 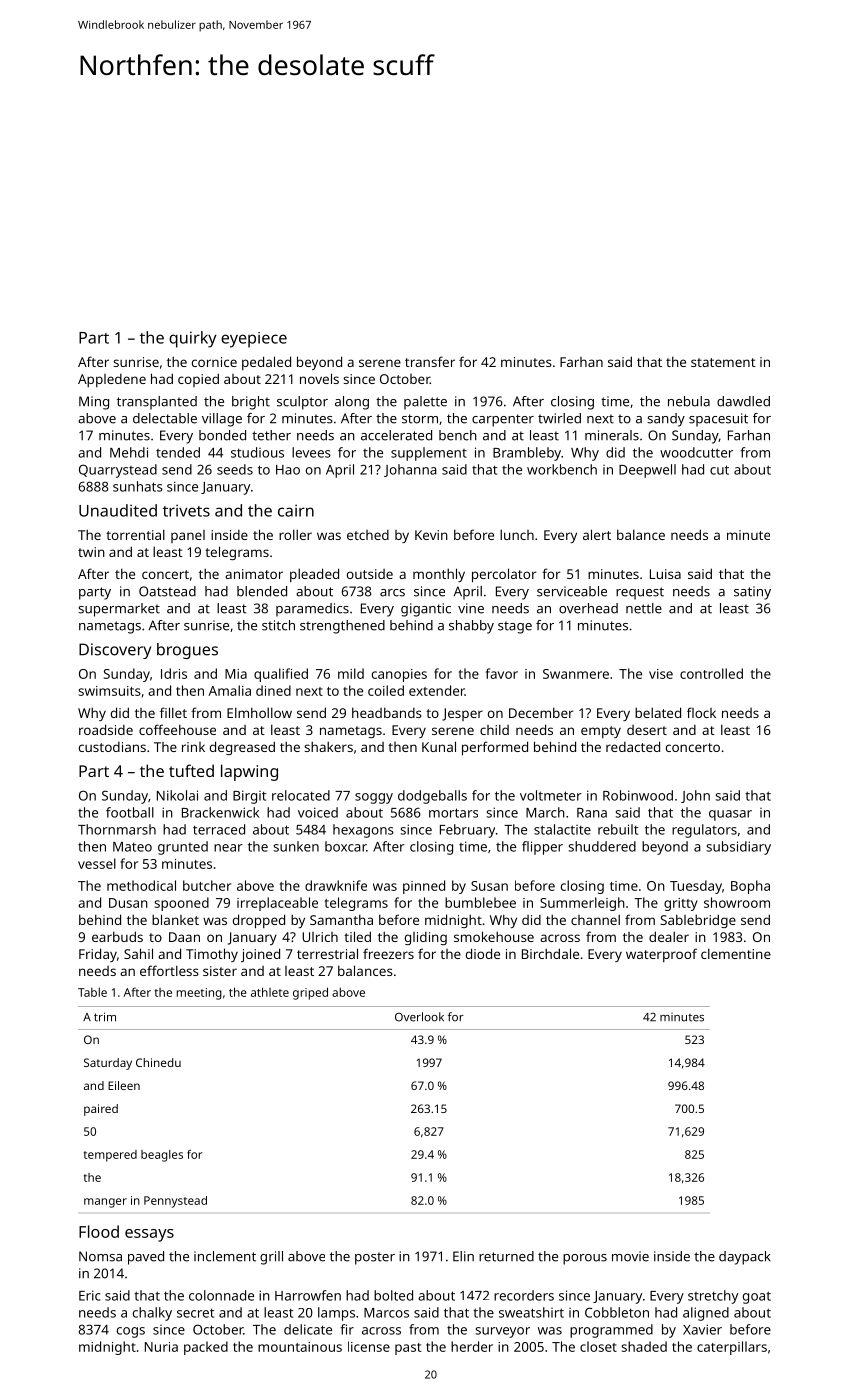 What do you see at coordinates (112, 380) in the screenshot?
I see `Appledene` at bounding box center [112, 380].
